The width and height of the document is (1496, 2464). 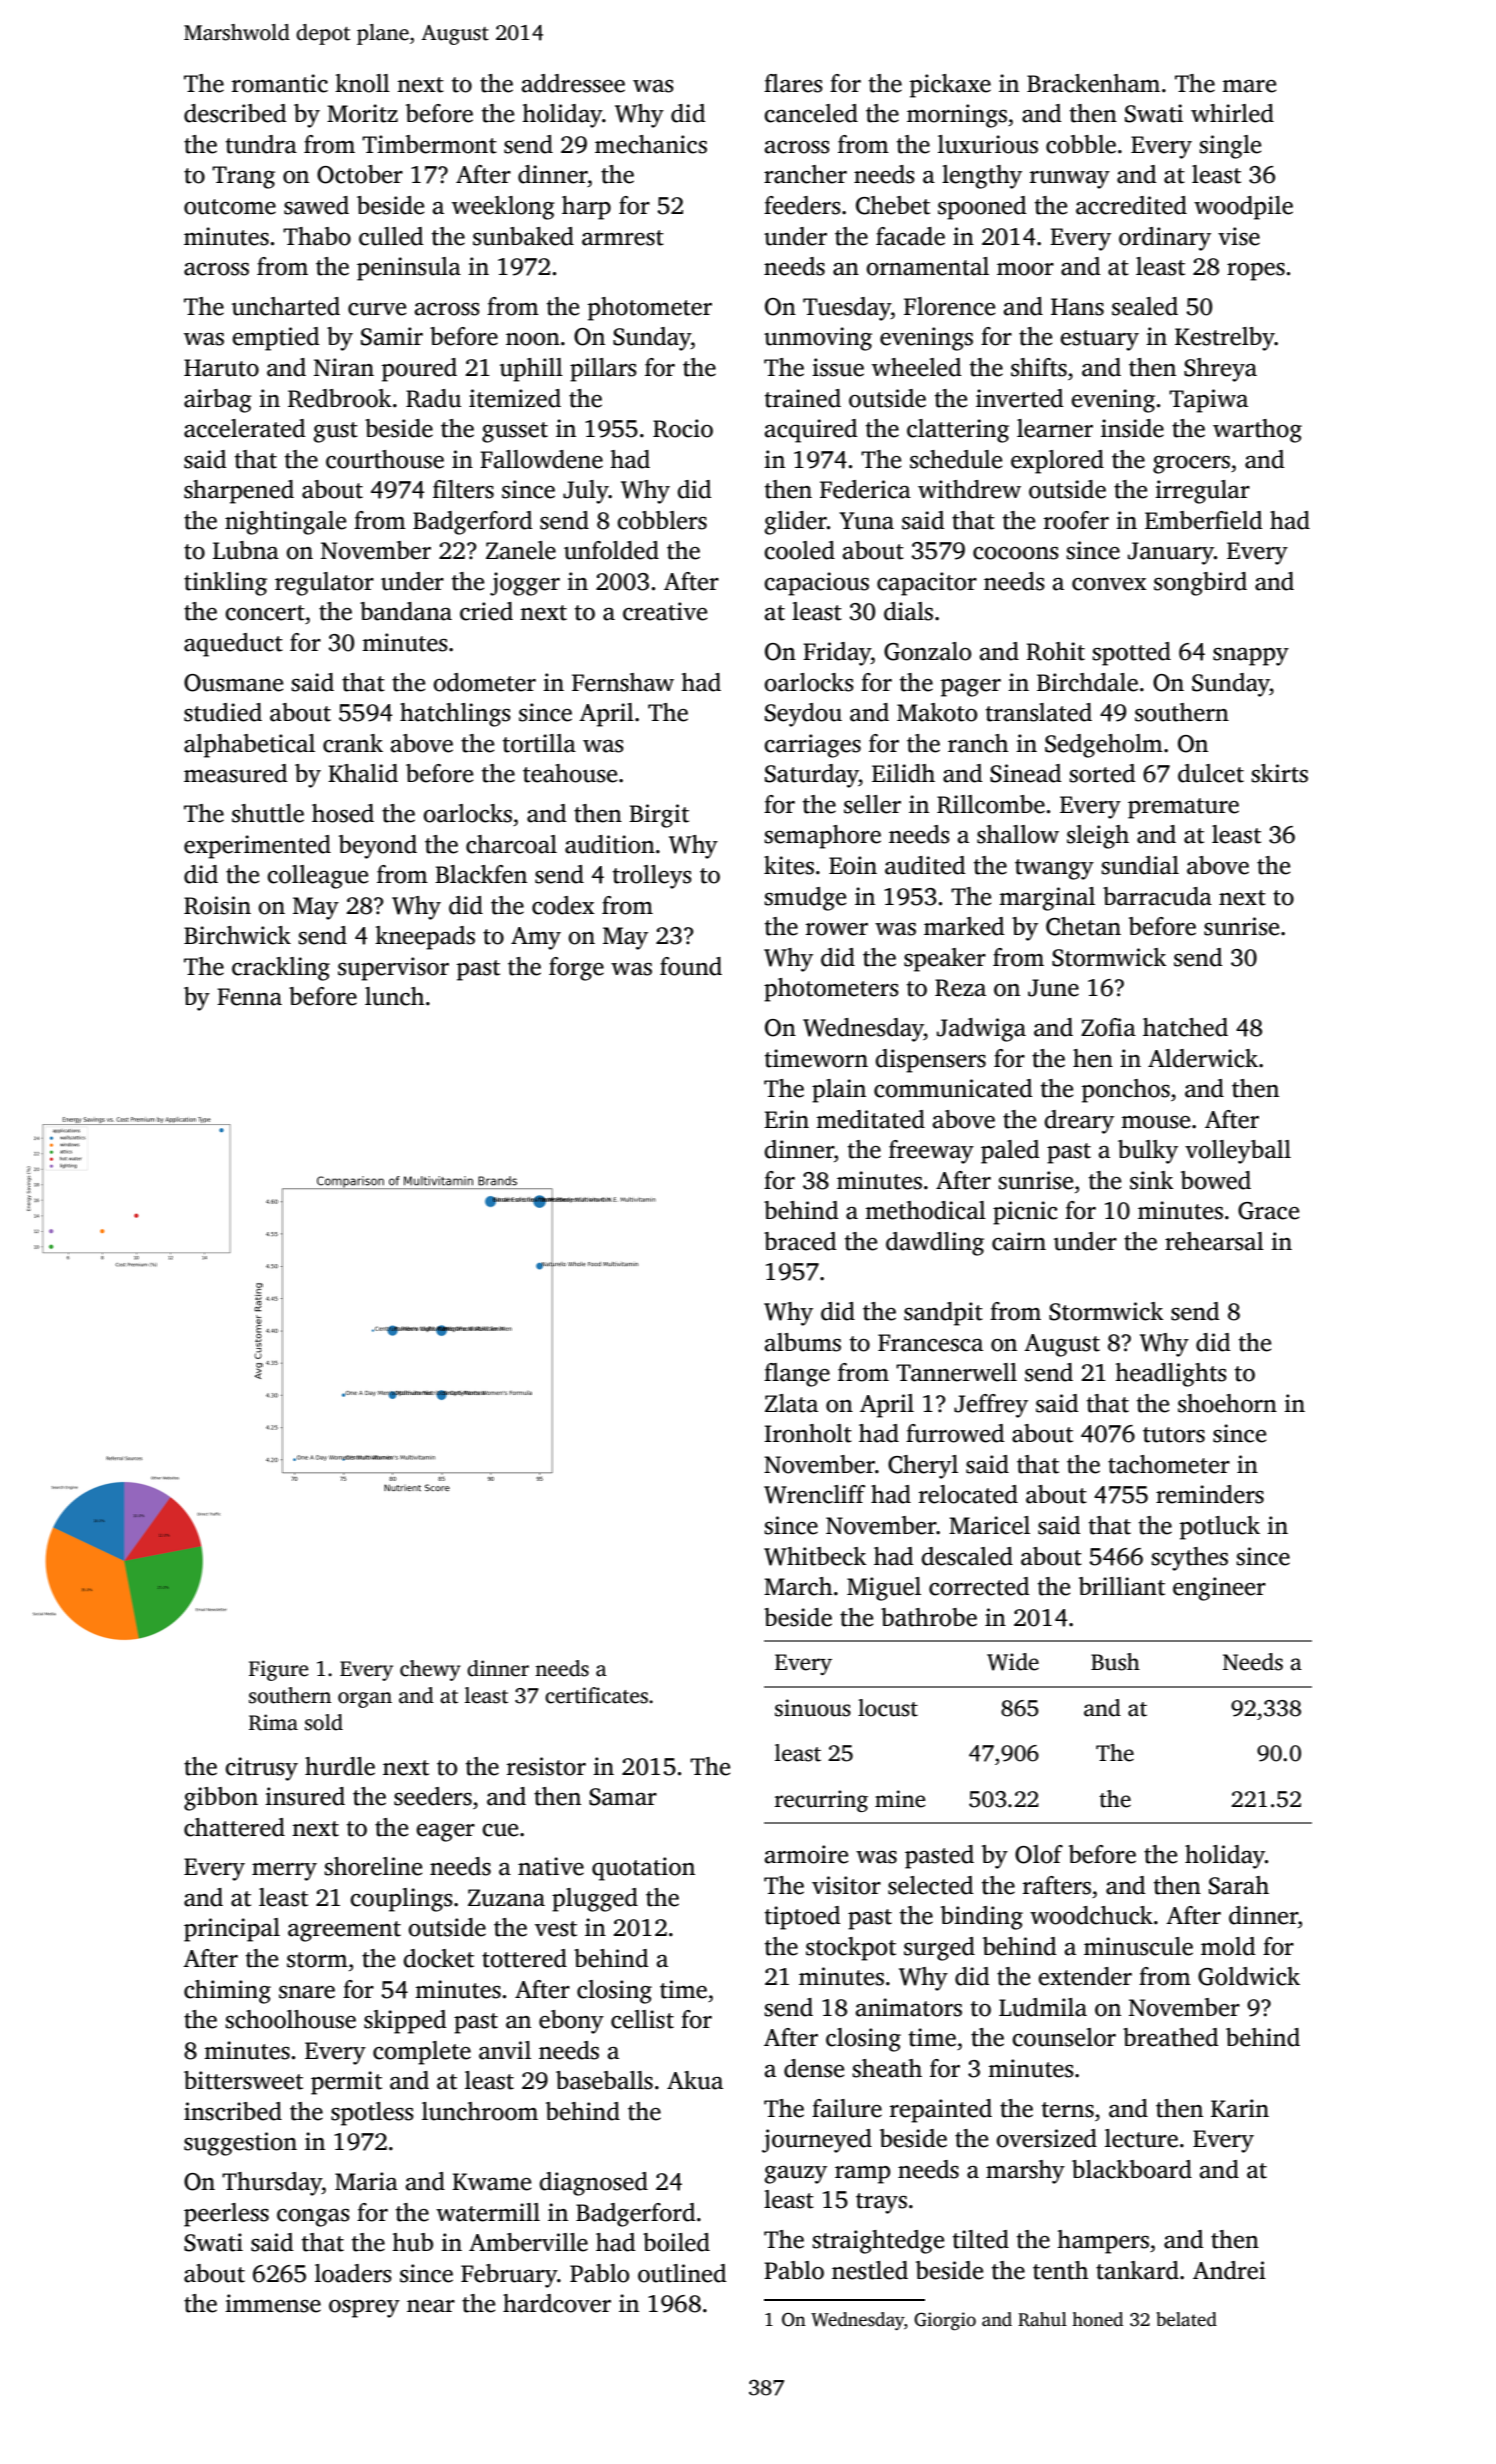 What do you see at coordinates (1183, 808) in the document?
I see `premature` at bounding box center [1183, 808].
